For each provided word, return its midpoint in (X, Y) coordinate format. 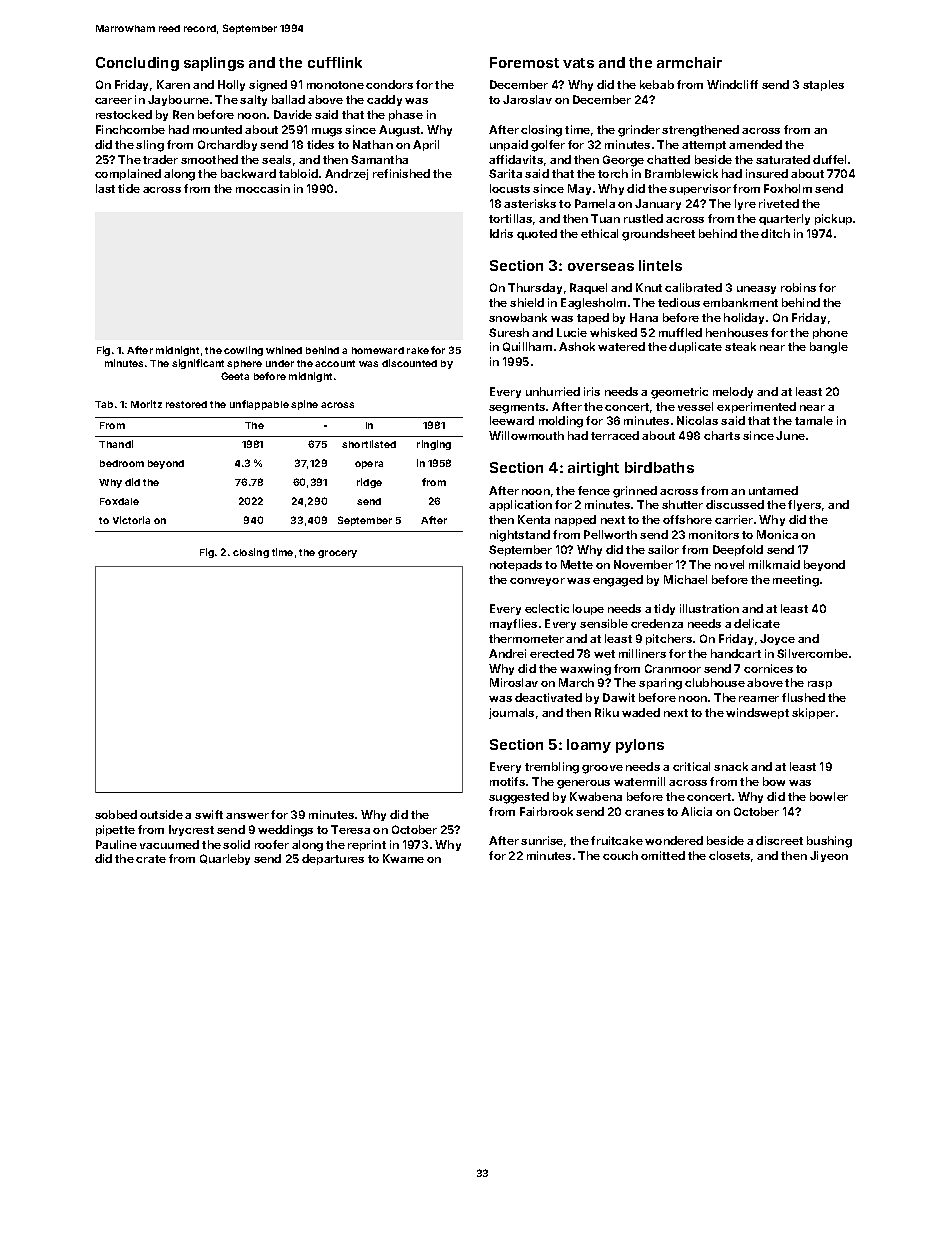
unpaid (509, 145)
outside (161, 814)
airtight (593, 469)
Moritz (146, 404)
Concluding (137, 64)
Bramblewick (681, 173)
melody (733, 392)
